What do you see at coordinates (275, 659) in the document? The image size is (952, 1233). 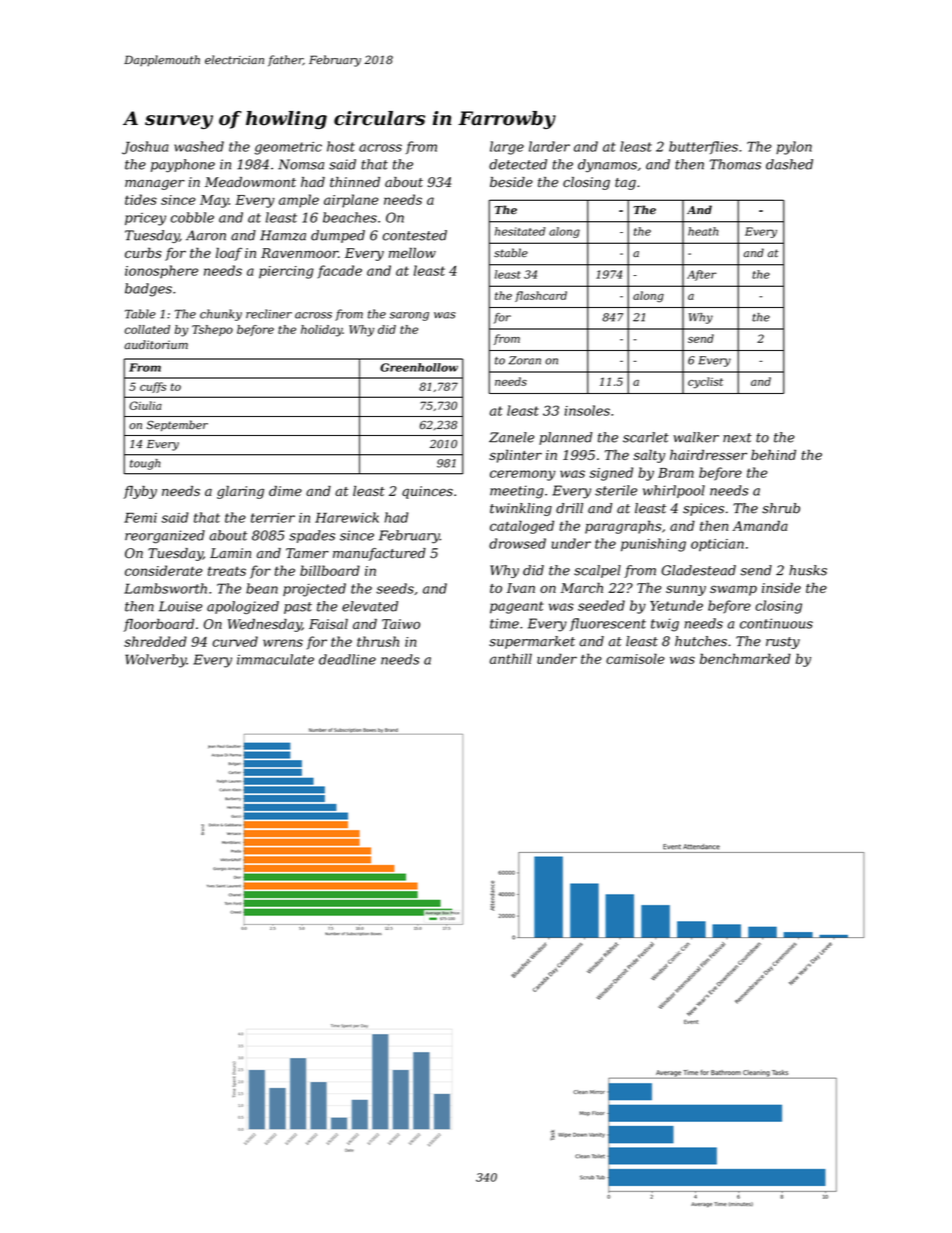 I see `immaculate` at bounding box center [275, 659].
